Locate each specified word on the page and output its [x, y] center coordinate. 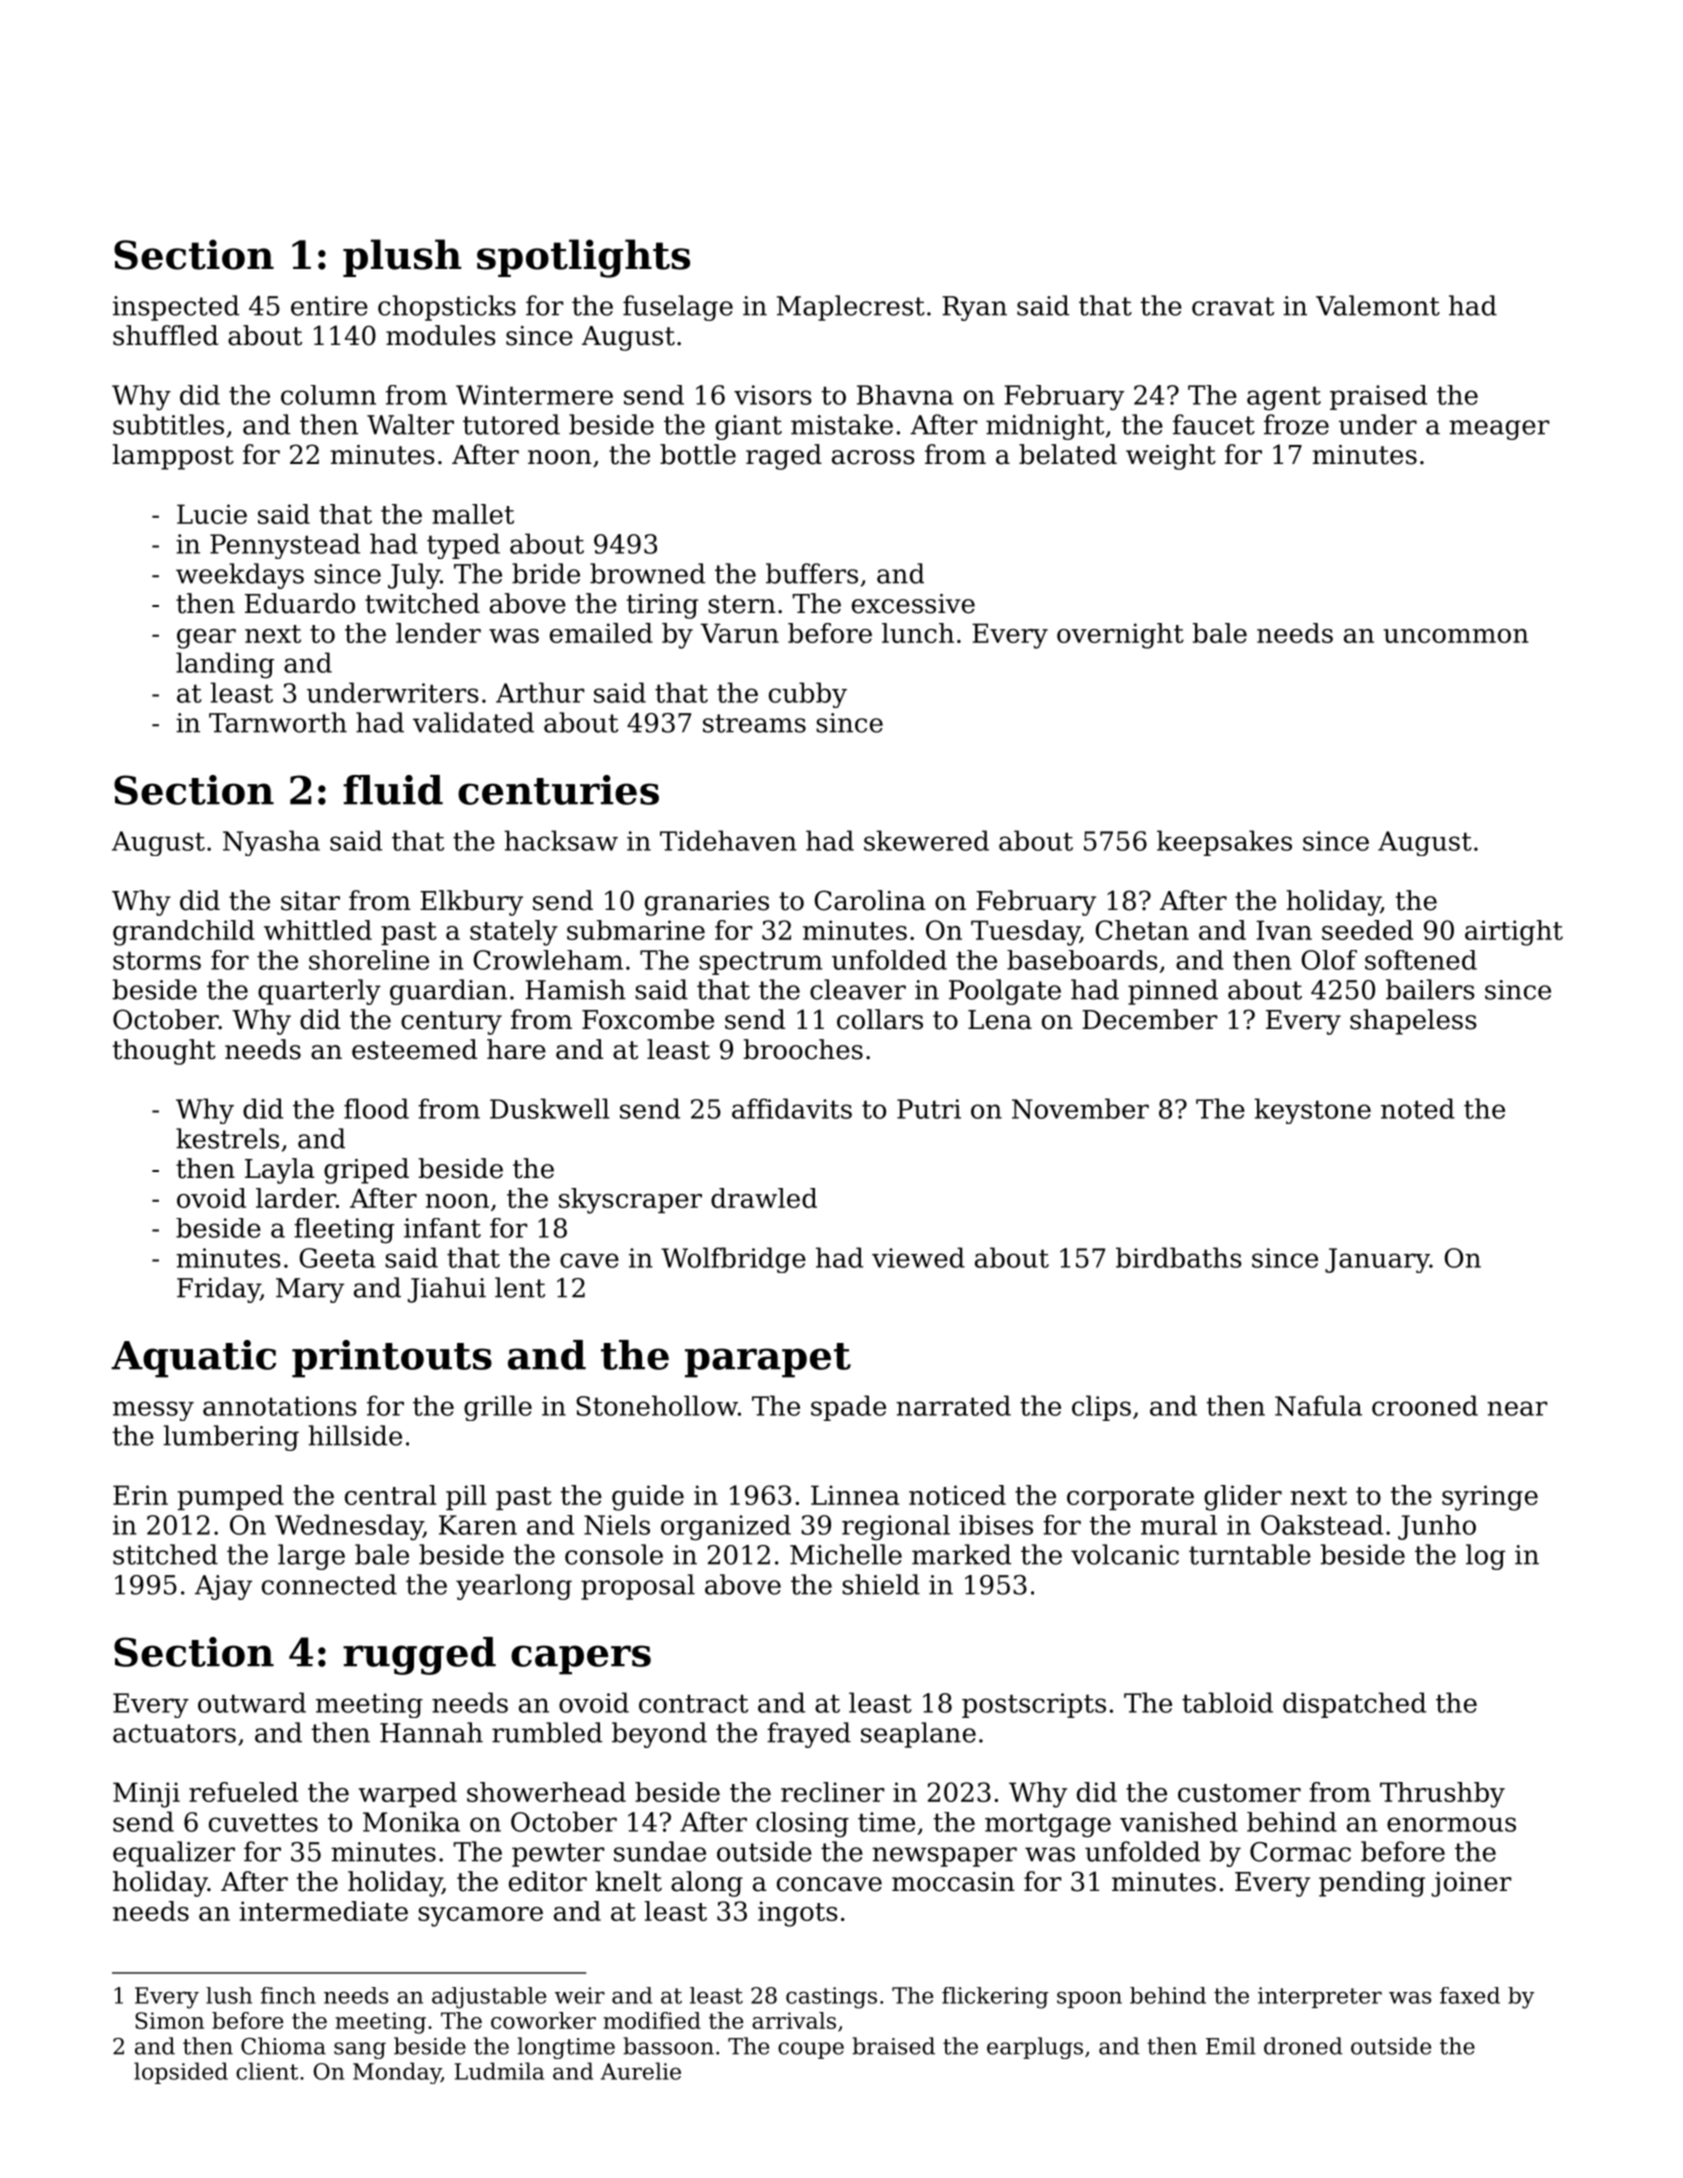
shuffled [165, 335]
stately [514, 933]
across [873, 457]
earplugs [1035, 2048]
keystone [1312, 1111]
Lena [1000, 1020]
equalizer [174, 1854]
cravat [1233, 306]
